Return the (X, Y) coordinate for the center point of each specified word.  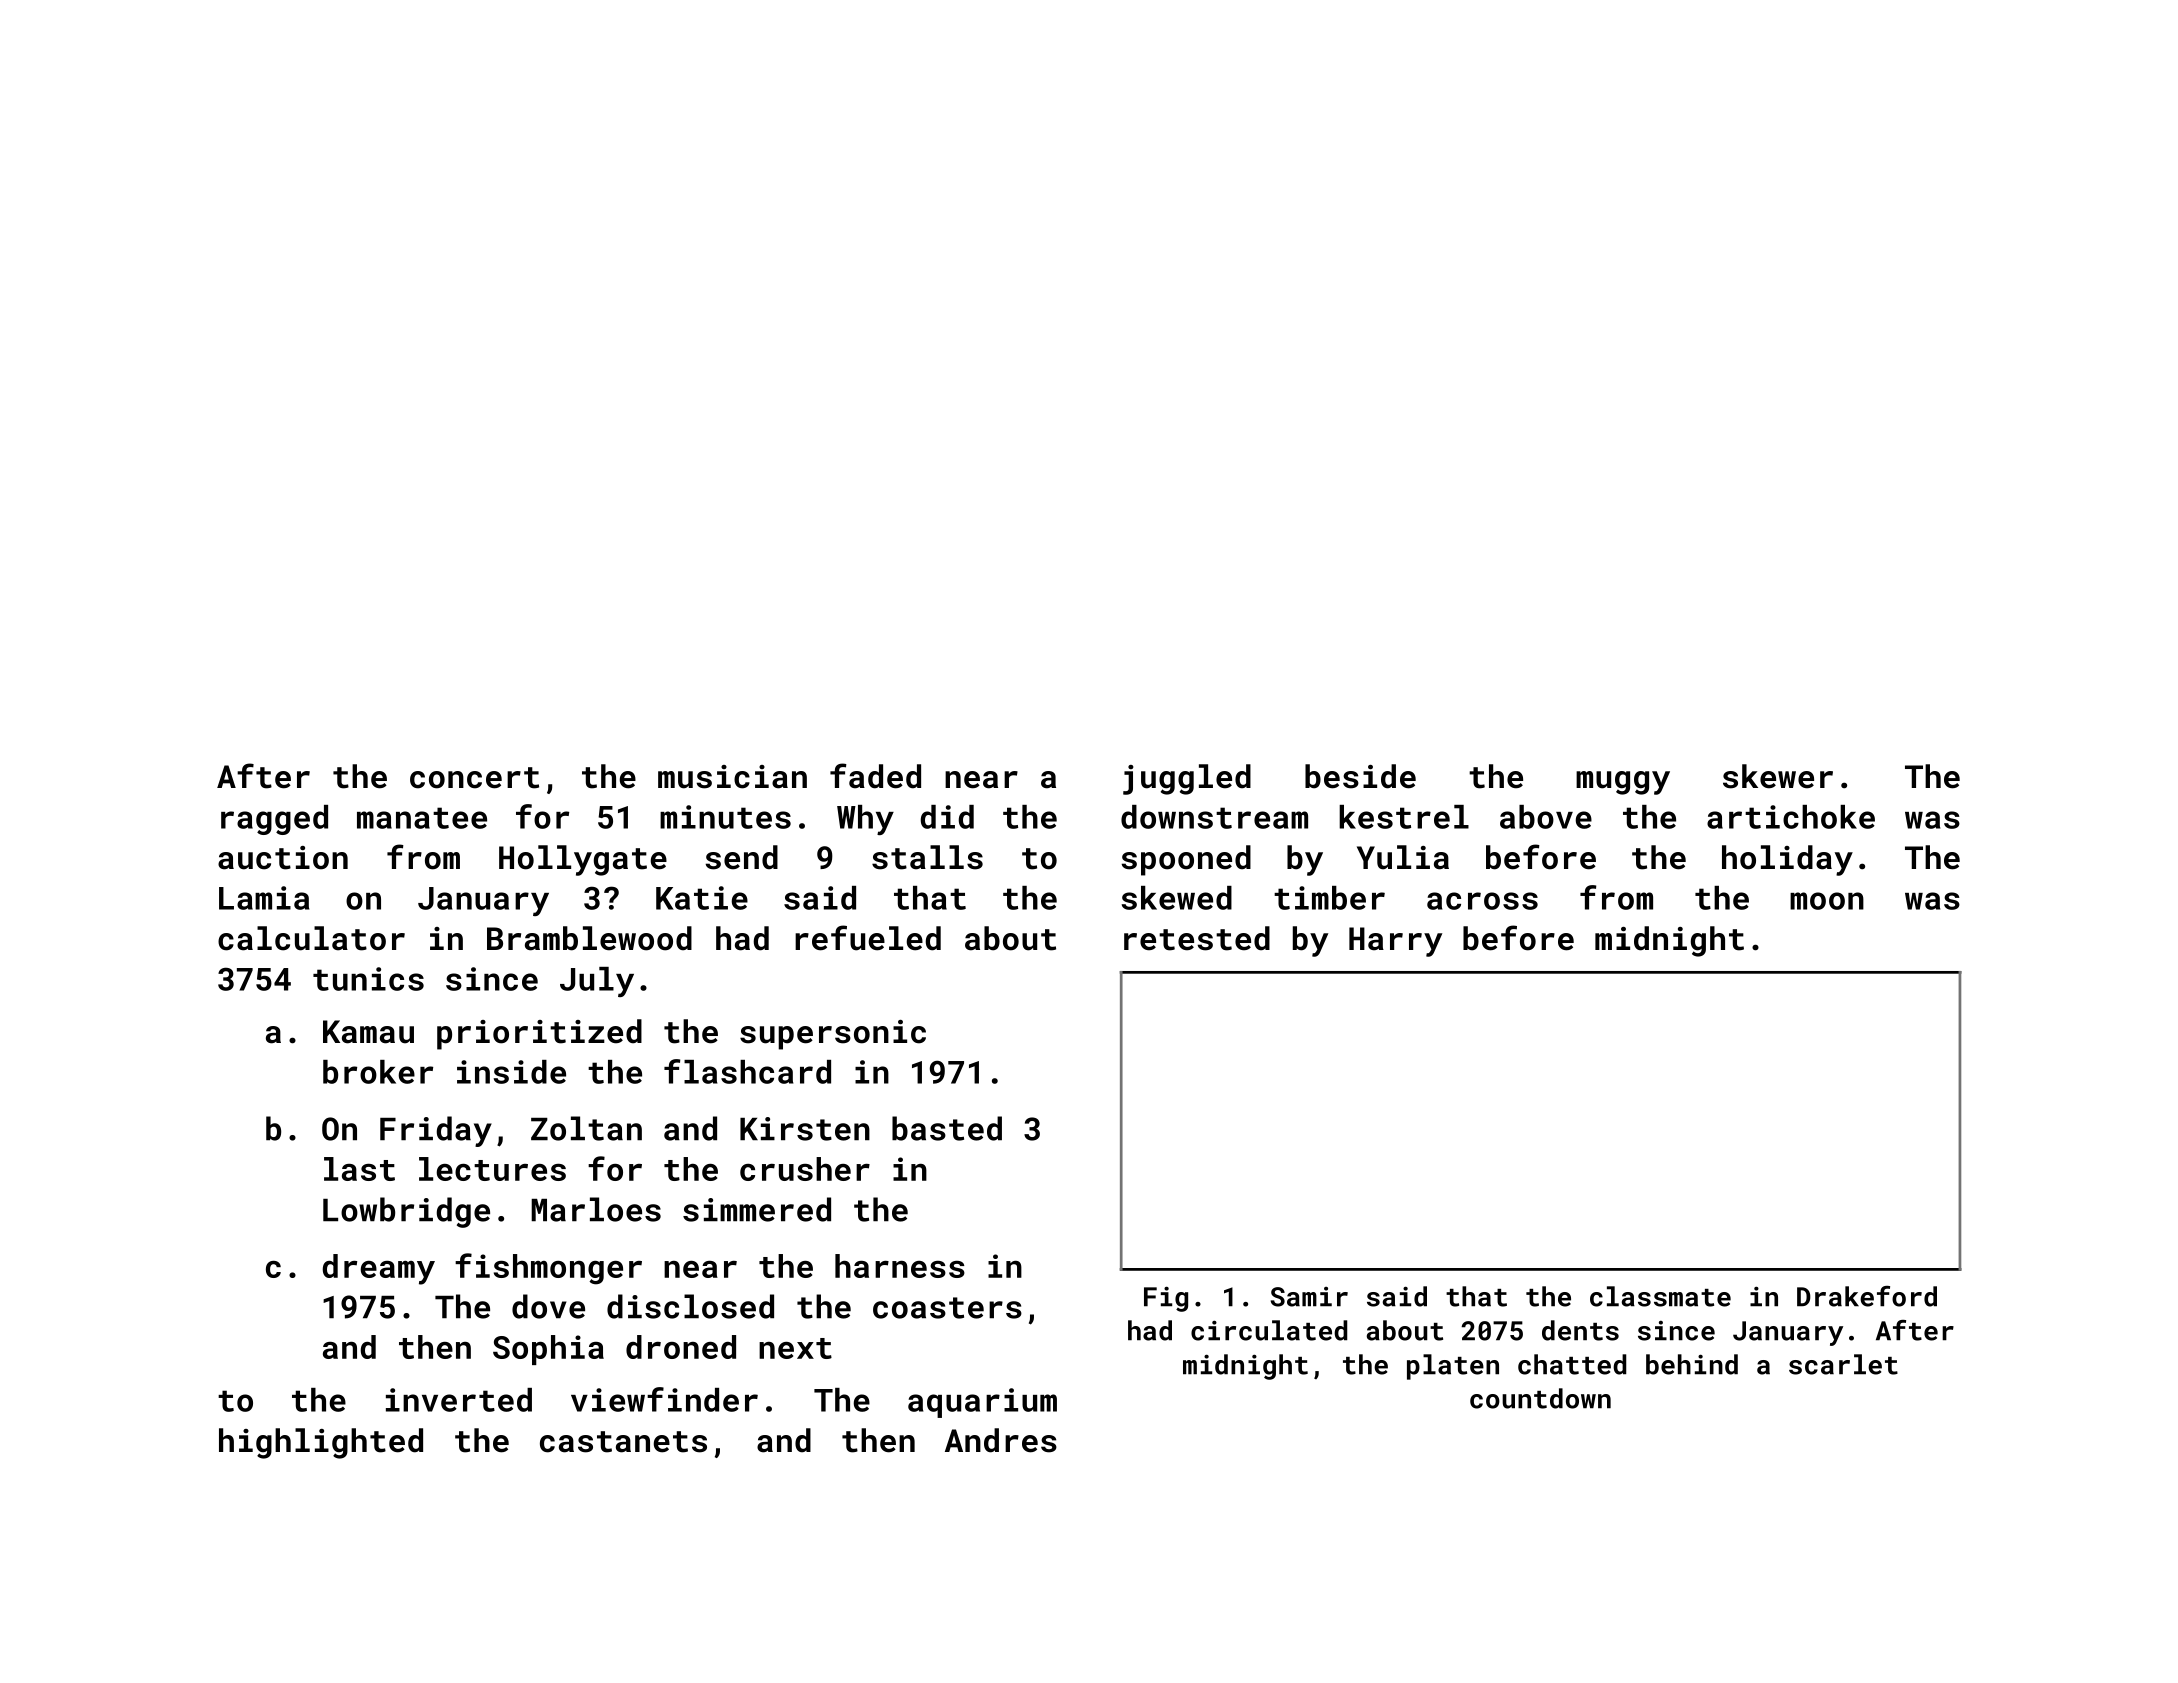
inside (511, 1072)
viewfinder (664, 1399)
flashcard (747, 1071)
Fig (1166, 1299)
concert (474, 778)
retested (1197, 938)
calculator (311, 938)
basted (947, 1128)
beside (1360, 776)
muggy (1623, 783)
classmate (1660, 1296)
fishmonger (548, 1269)
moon (1827, 901)
